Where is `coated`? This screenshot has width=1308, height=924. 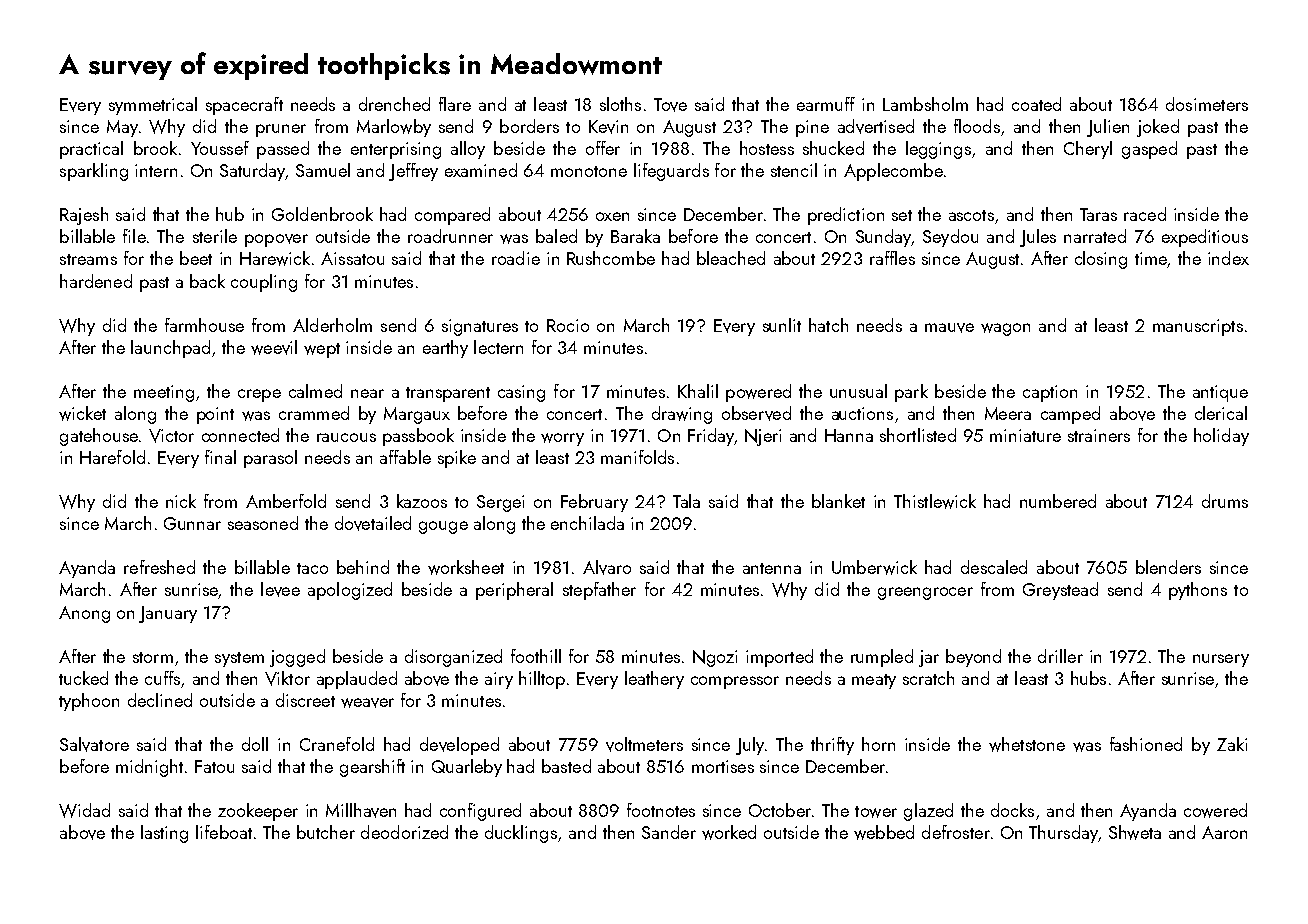 coated is located at coordinates (1036, 104).
